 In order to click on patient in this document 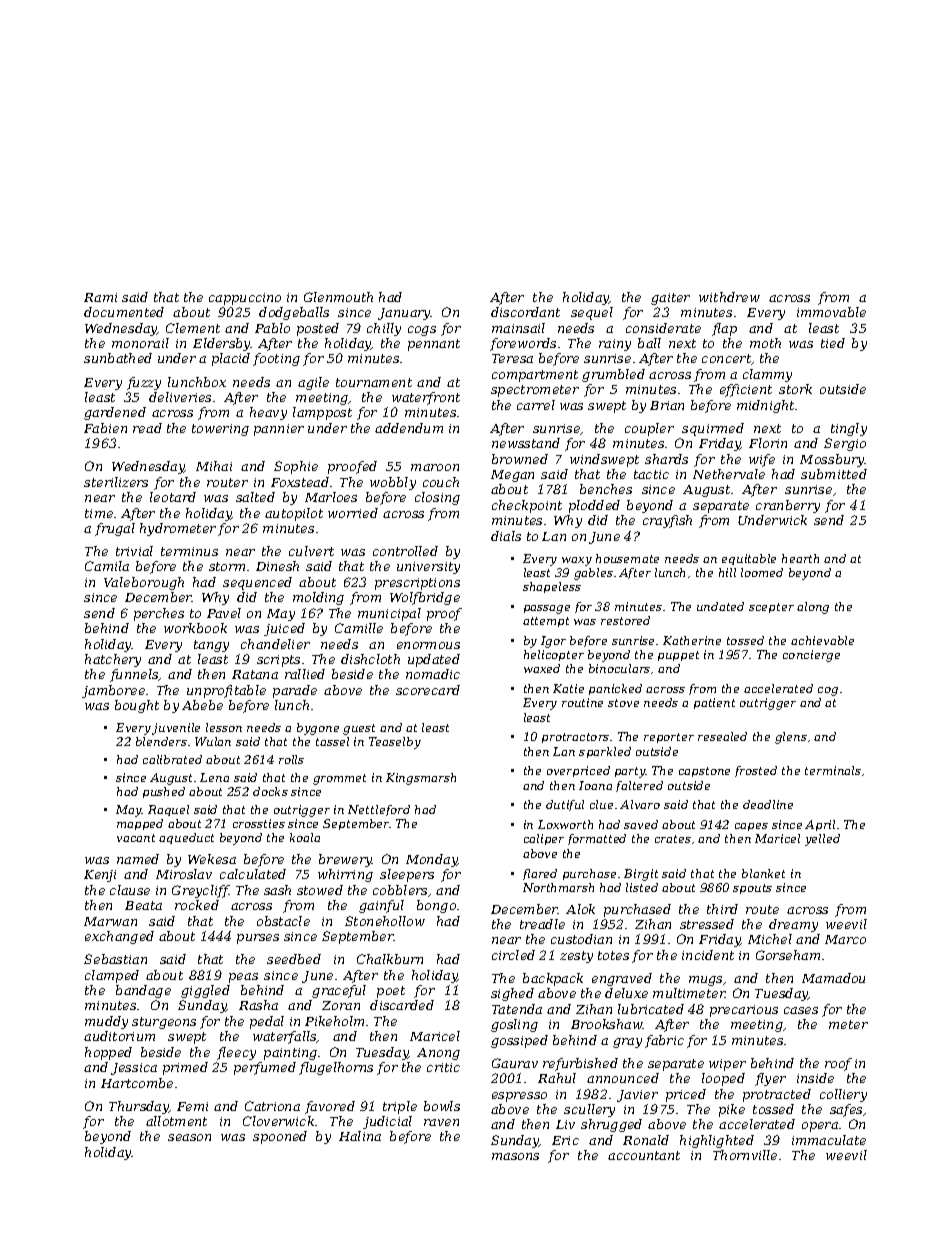, I will do `click(714, 703)`.
